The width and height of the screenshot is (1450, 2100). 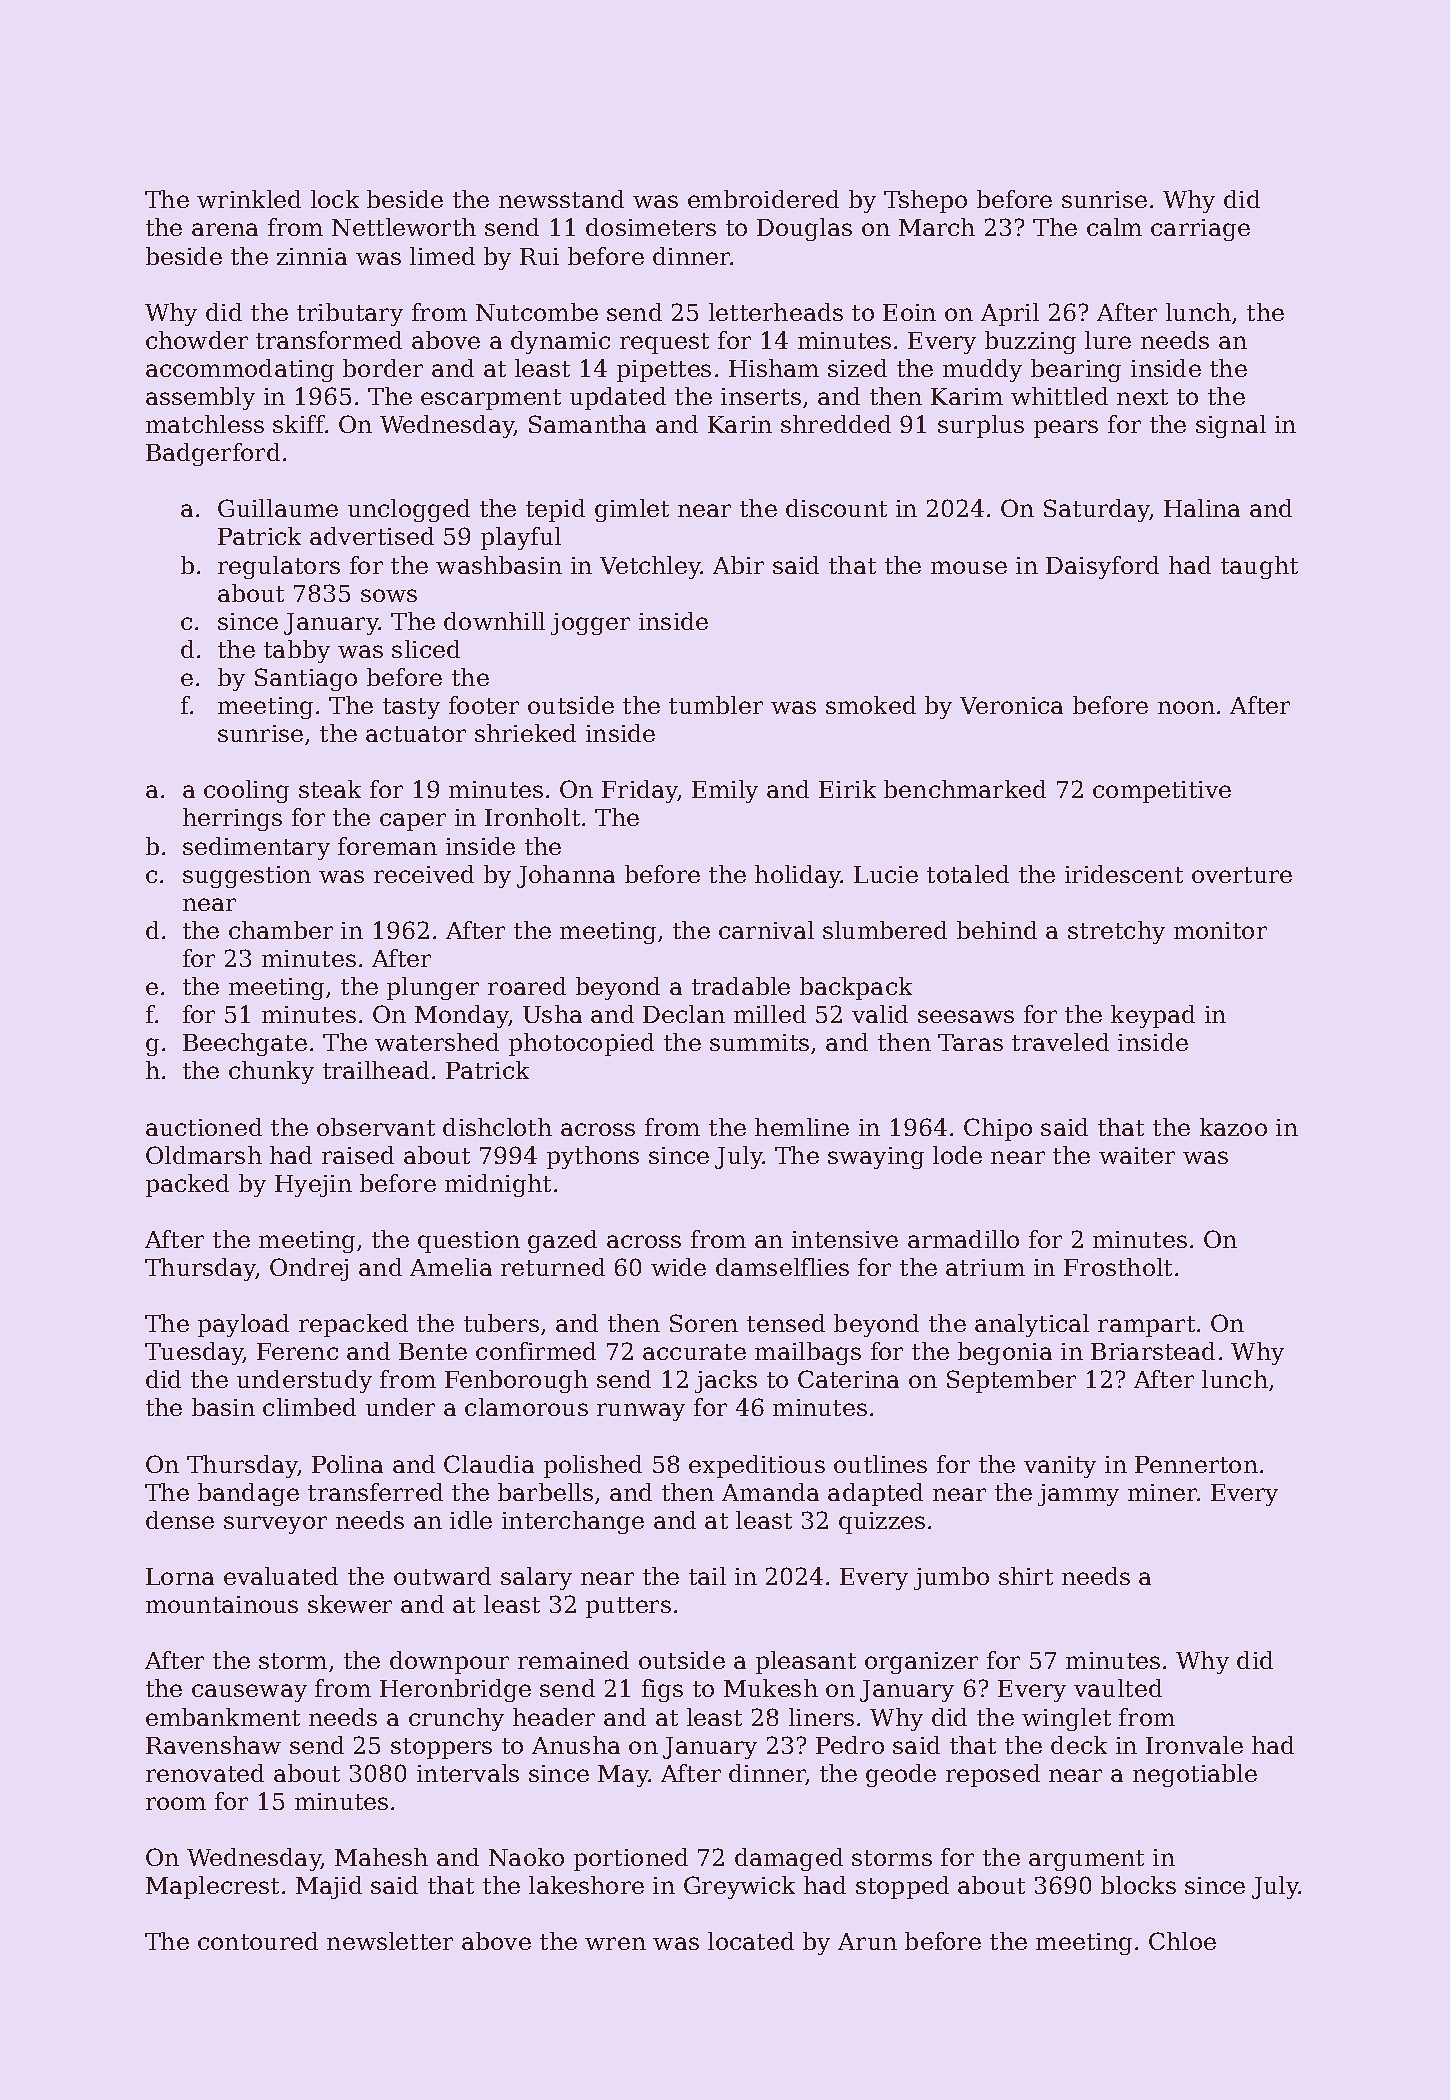 What do you see at coordinates (197, 340) in the screenshot?
I see `chowder` at bounding box center [197, 340].
